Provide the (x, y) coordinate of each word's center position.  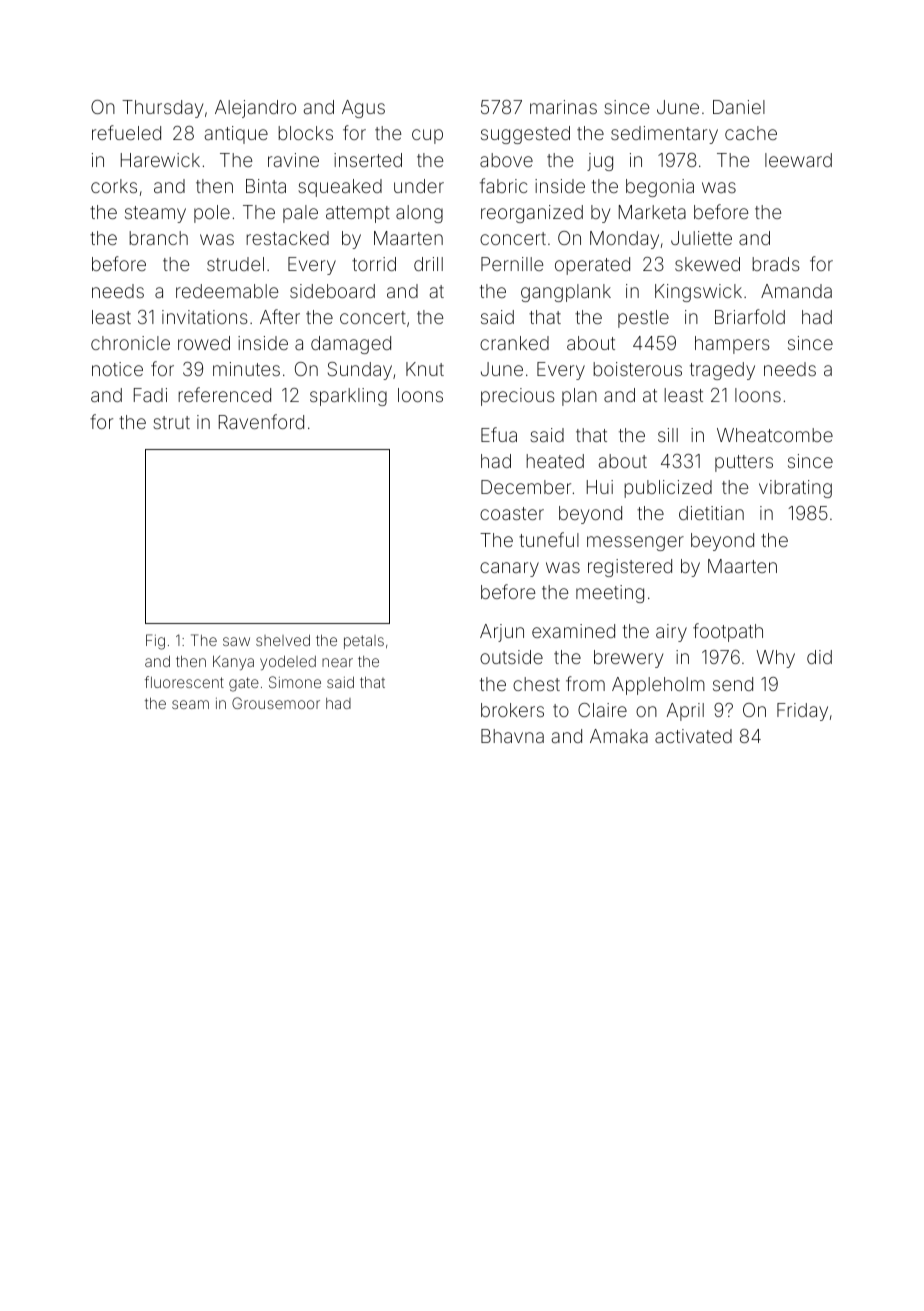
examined (573, 631)
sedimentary (664, 135)
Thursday (162, 109)
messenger (635, 543)
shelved (283, 640)
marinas (563, 107)
